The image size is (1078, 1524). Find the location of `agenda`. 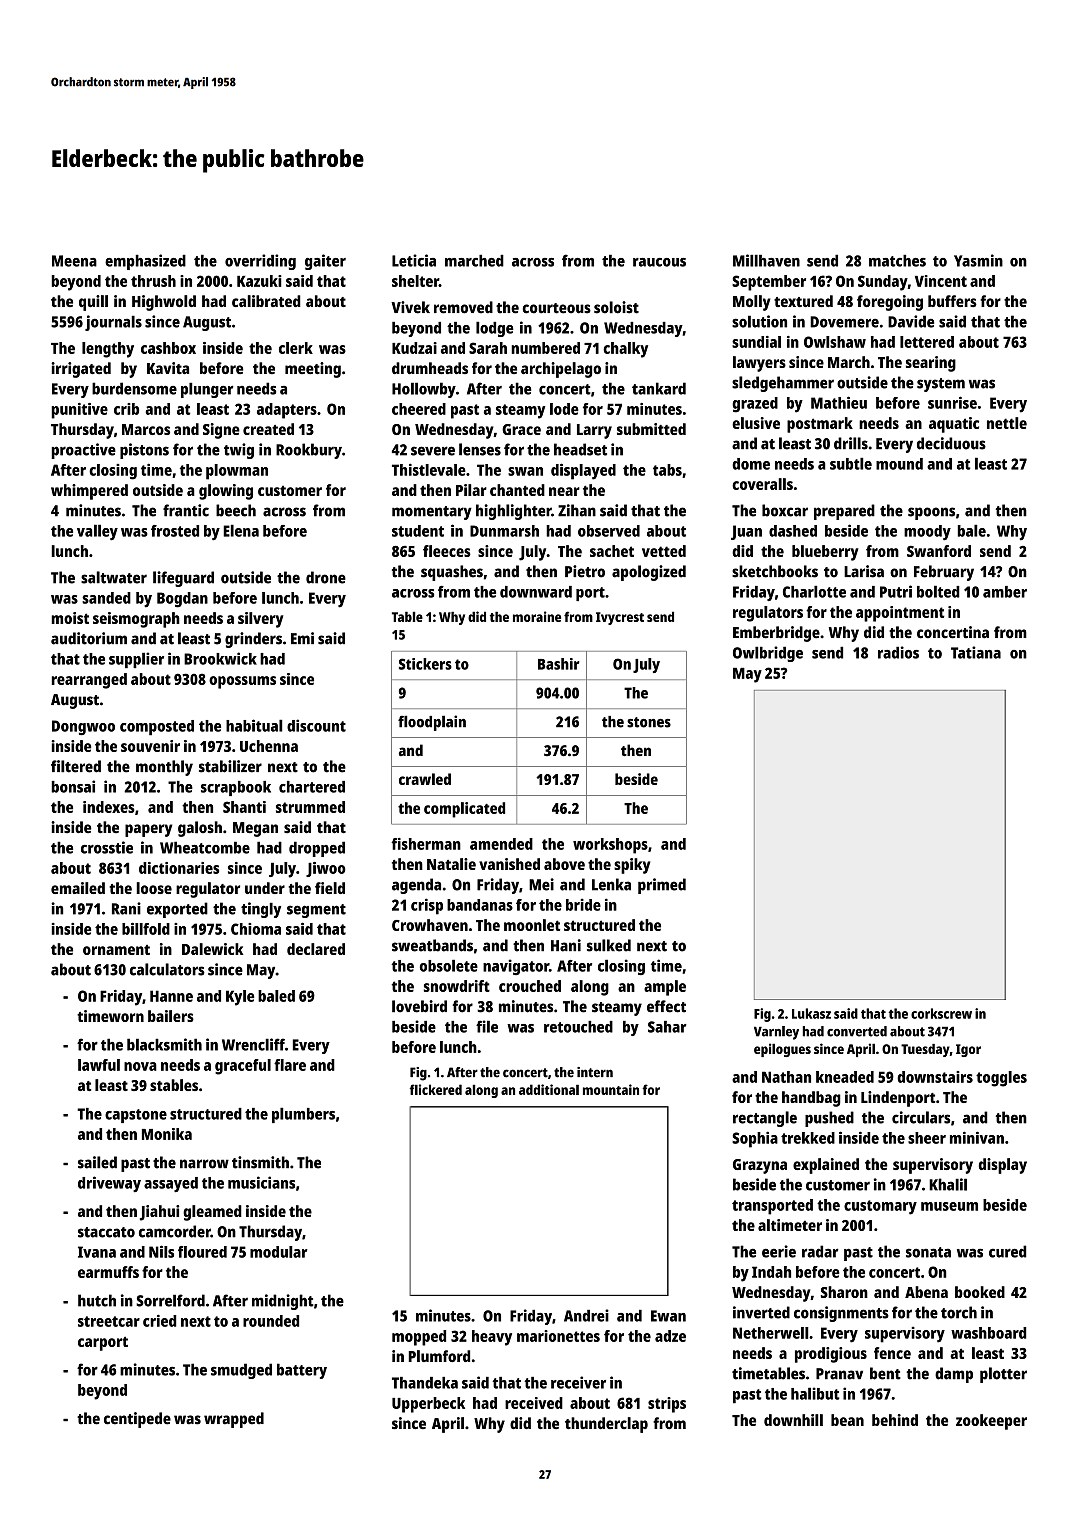

agenda is located at coordinates (416, 886).
